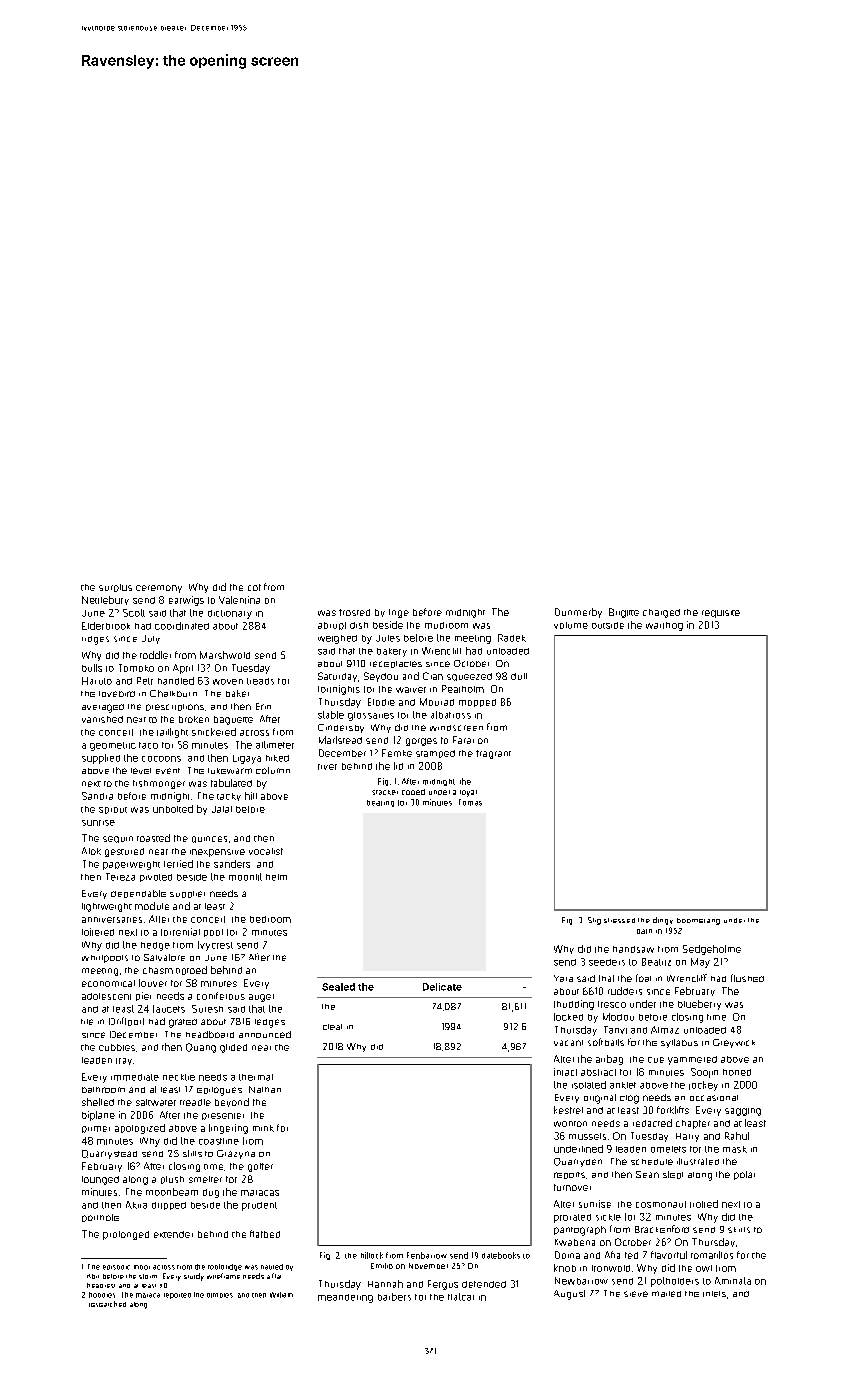  What do you see at coordinates (173, 1234) in the screenshot?
I see `extender` at bounding box center [173, 1234].
